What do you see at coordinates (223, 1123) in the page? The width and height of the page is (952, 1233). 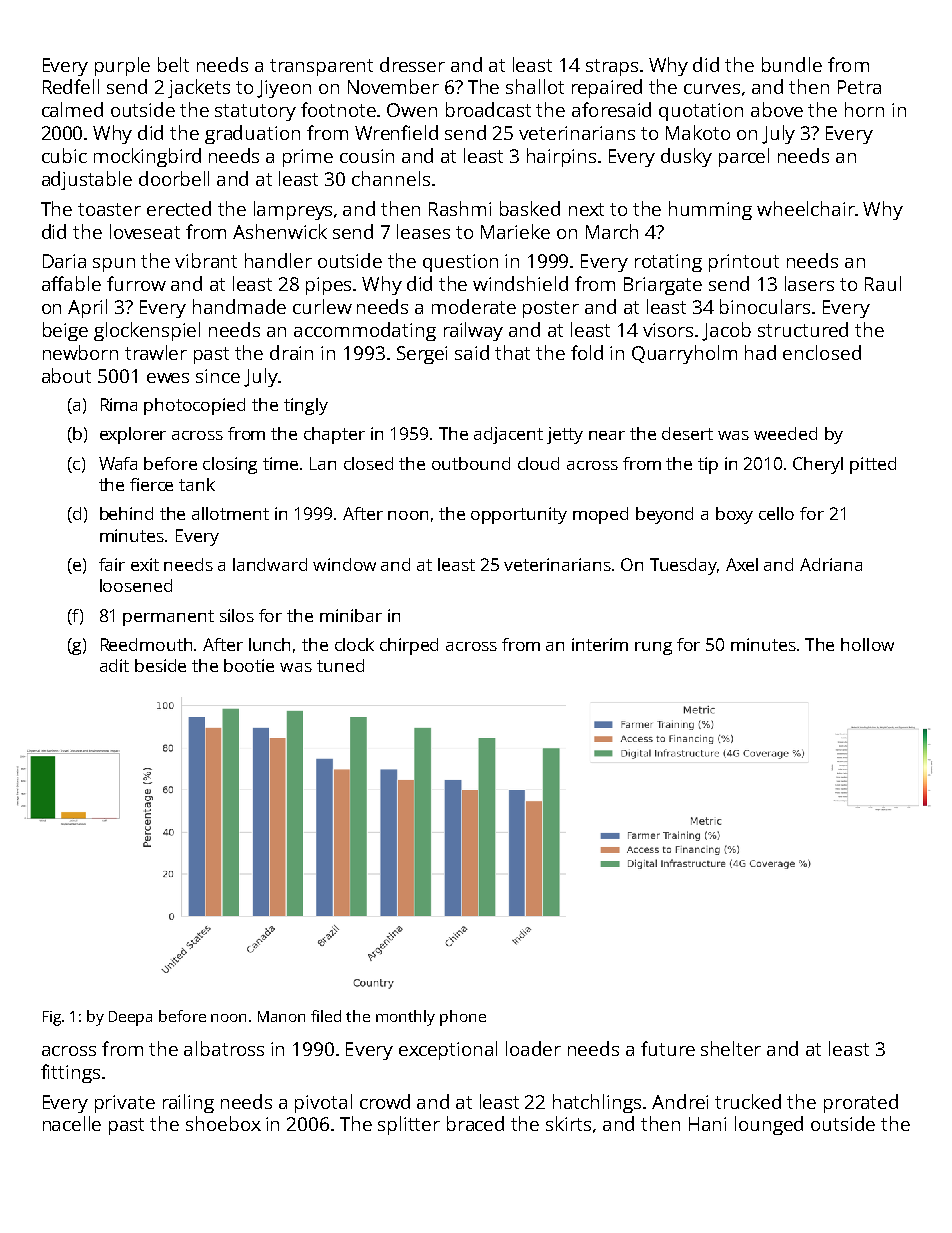 I see `shoebox` at bounding box center [223, 1123].
